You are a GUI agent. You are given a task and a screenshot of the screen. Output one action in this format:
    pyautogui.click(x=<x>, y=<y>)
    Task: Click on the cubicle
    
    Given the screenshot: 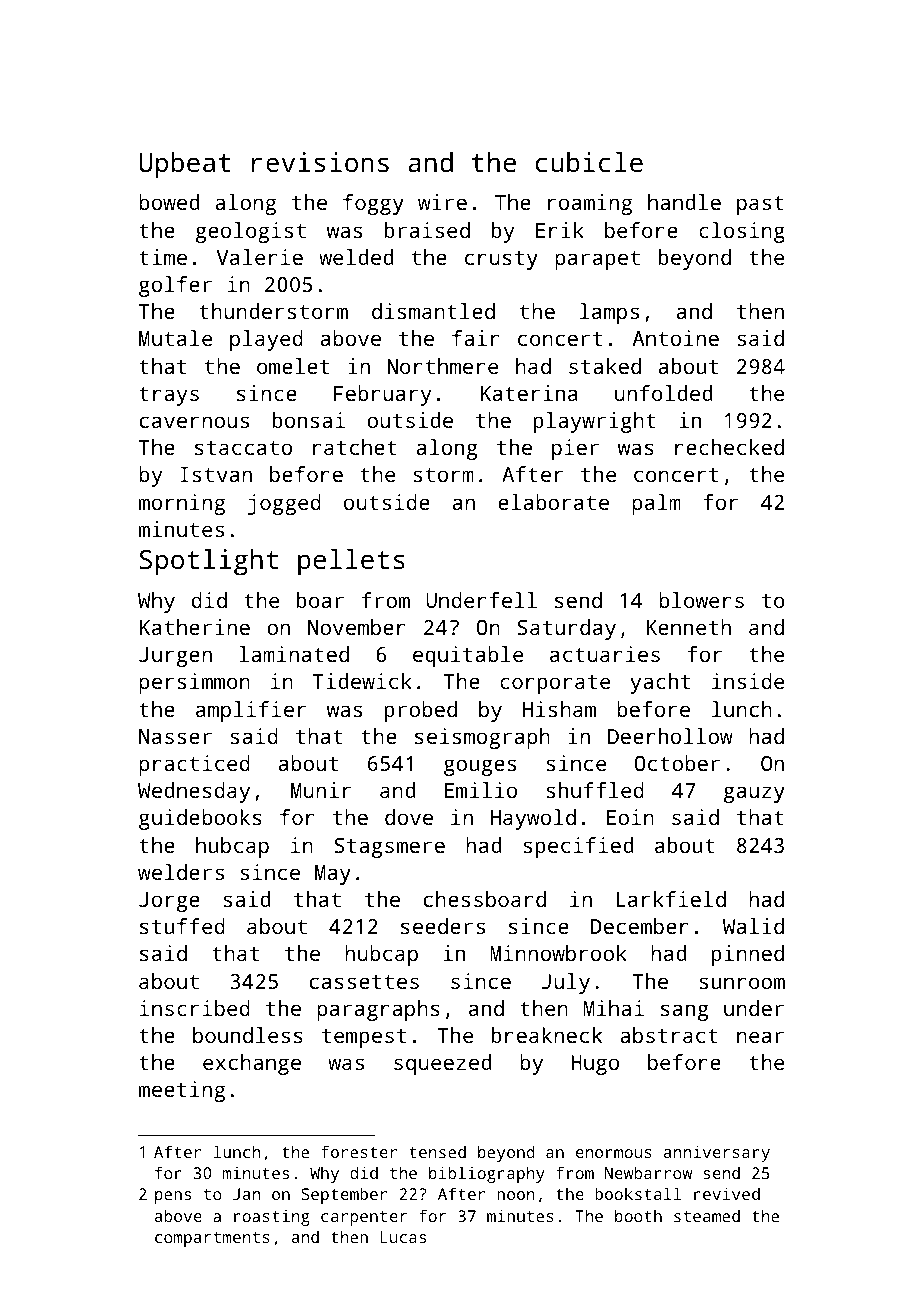 What is the action you would take?
    pyautogui.click(x=589, y=162)
